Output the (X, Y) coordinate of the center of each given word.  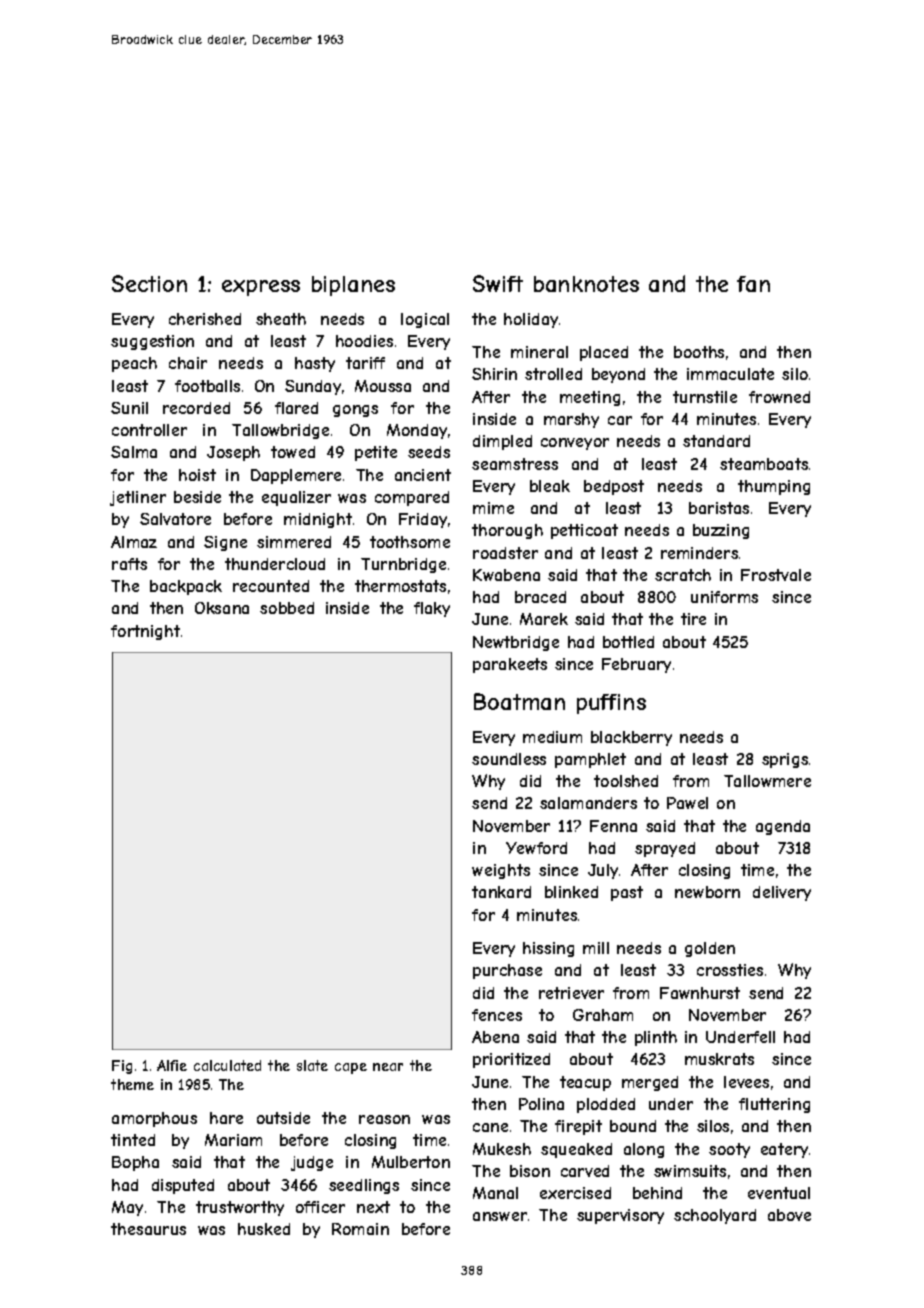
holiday (531, 320)
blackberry (631, 738)
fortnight (145, 632)
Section (149, 283)
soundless (509, 759)
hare (226, 1118)
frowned (779, 397)
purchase (507, 971)
